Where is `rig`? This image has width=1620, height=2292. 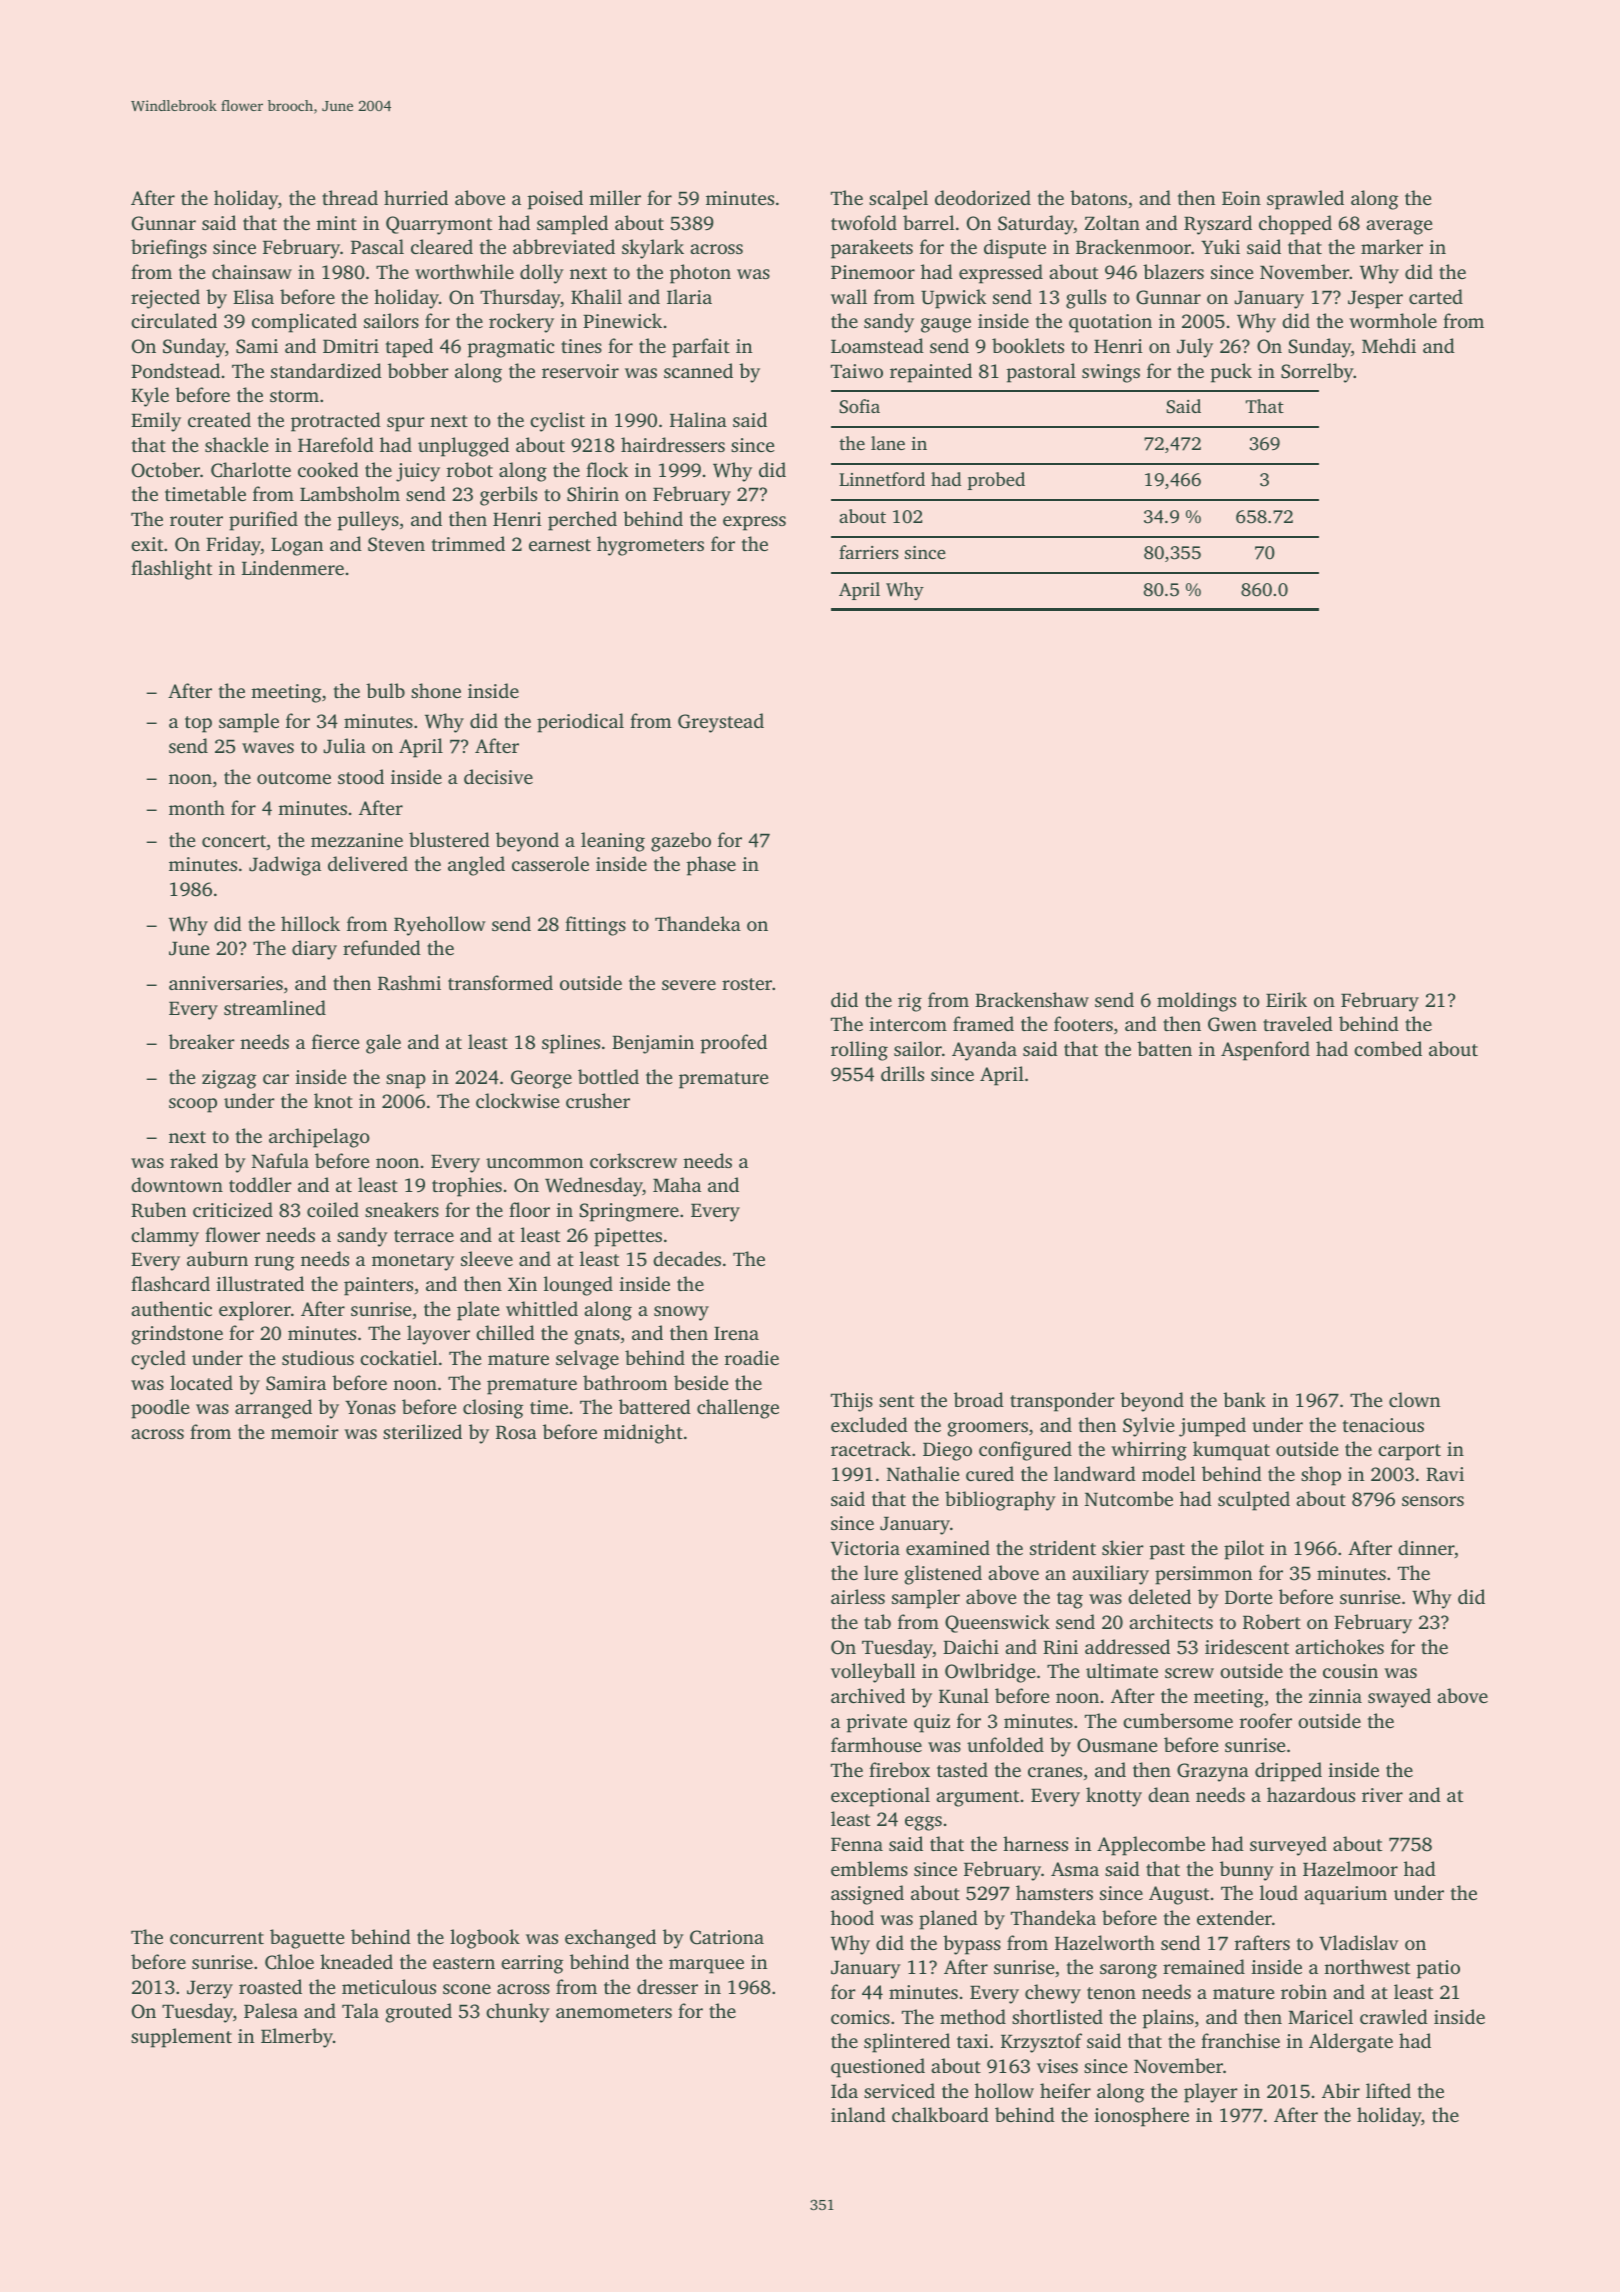
rig is located at coordinates (910, 1002).
